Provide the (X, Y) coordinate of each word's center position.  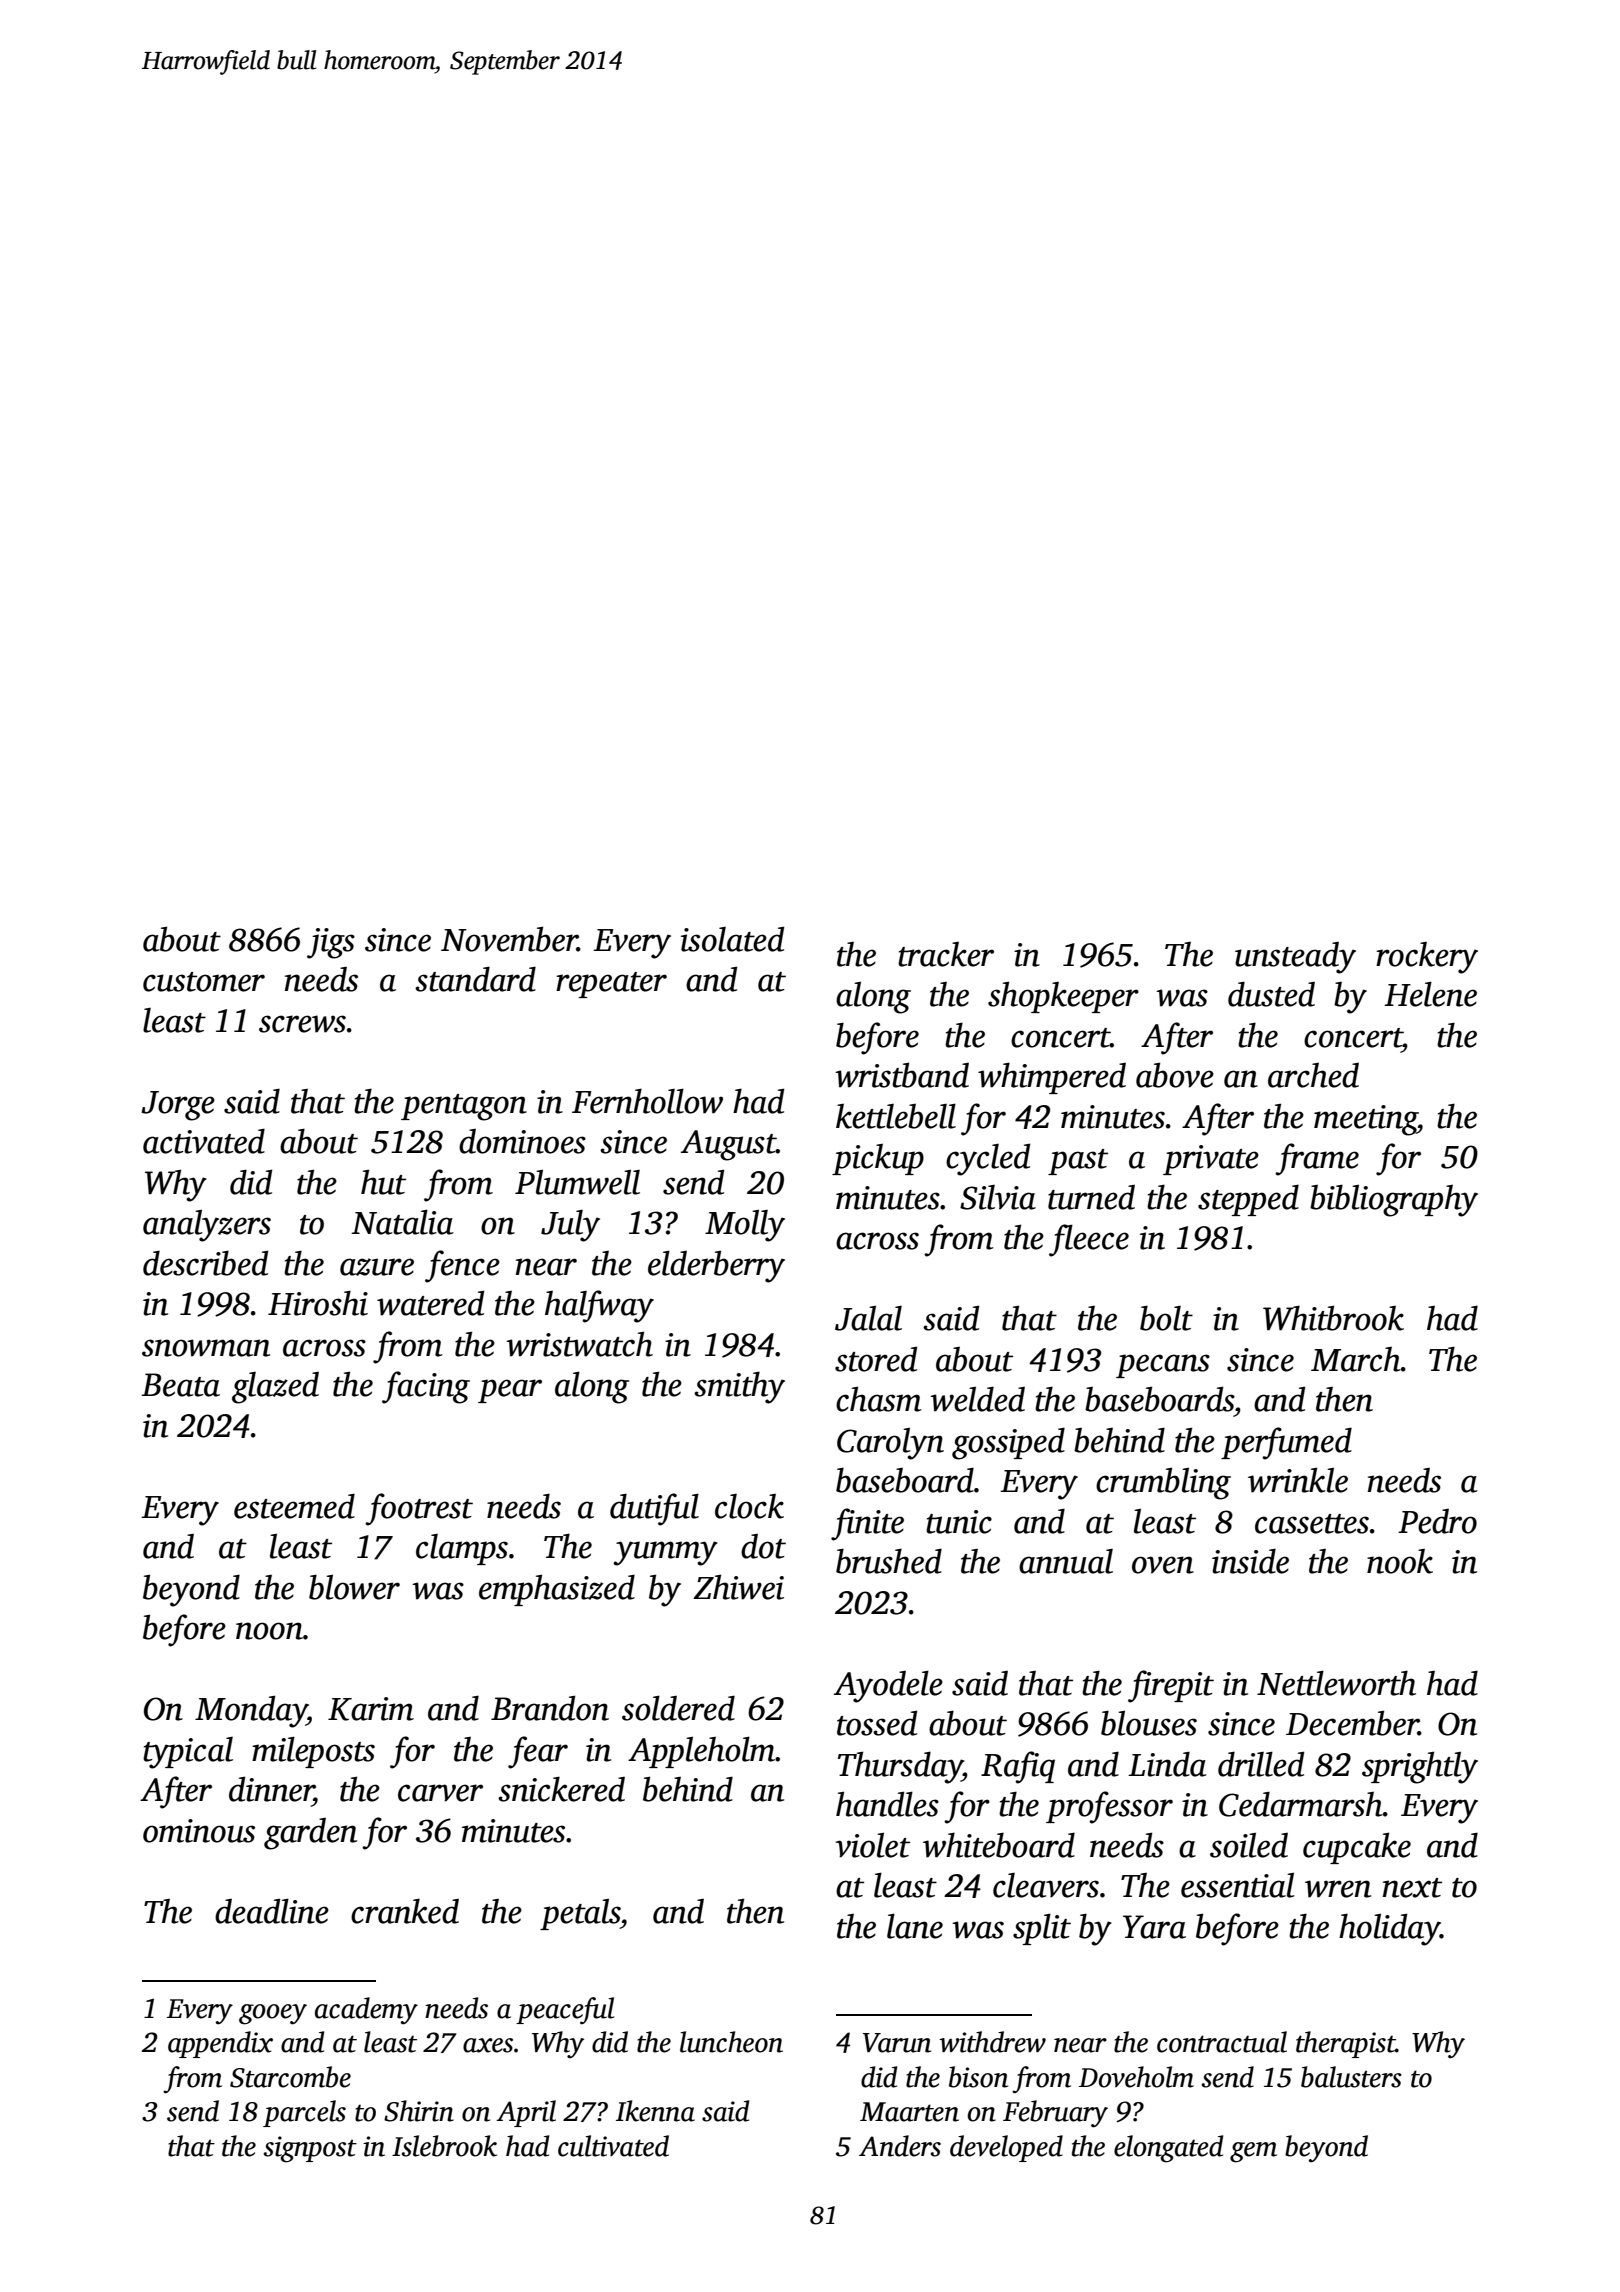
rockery (1427, 958)
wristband (902, 1075)
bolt (1166, 1318)
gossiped (1008, 1443)
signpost (310, 2149)
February (1055, 2114)
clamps (462, 1549)
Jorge (178, 1106)
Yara (1154, 1927)
